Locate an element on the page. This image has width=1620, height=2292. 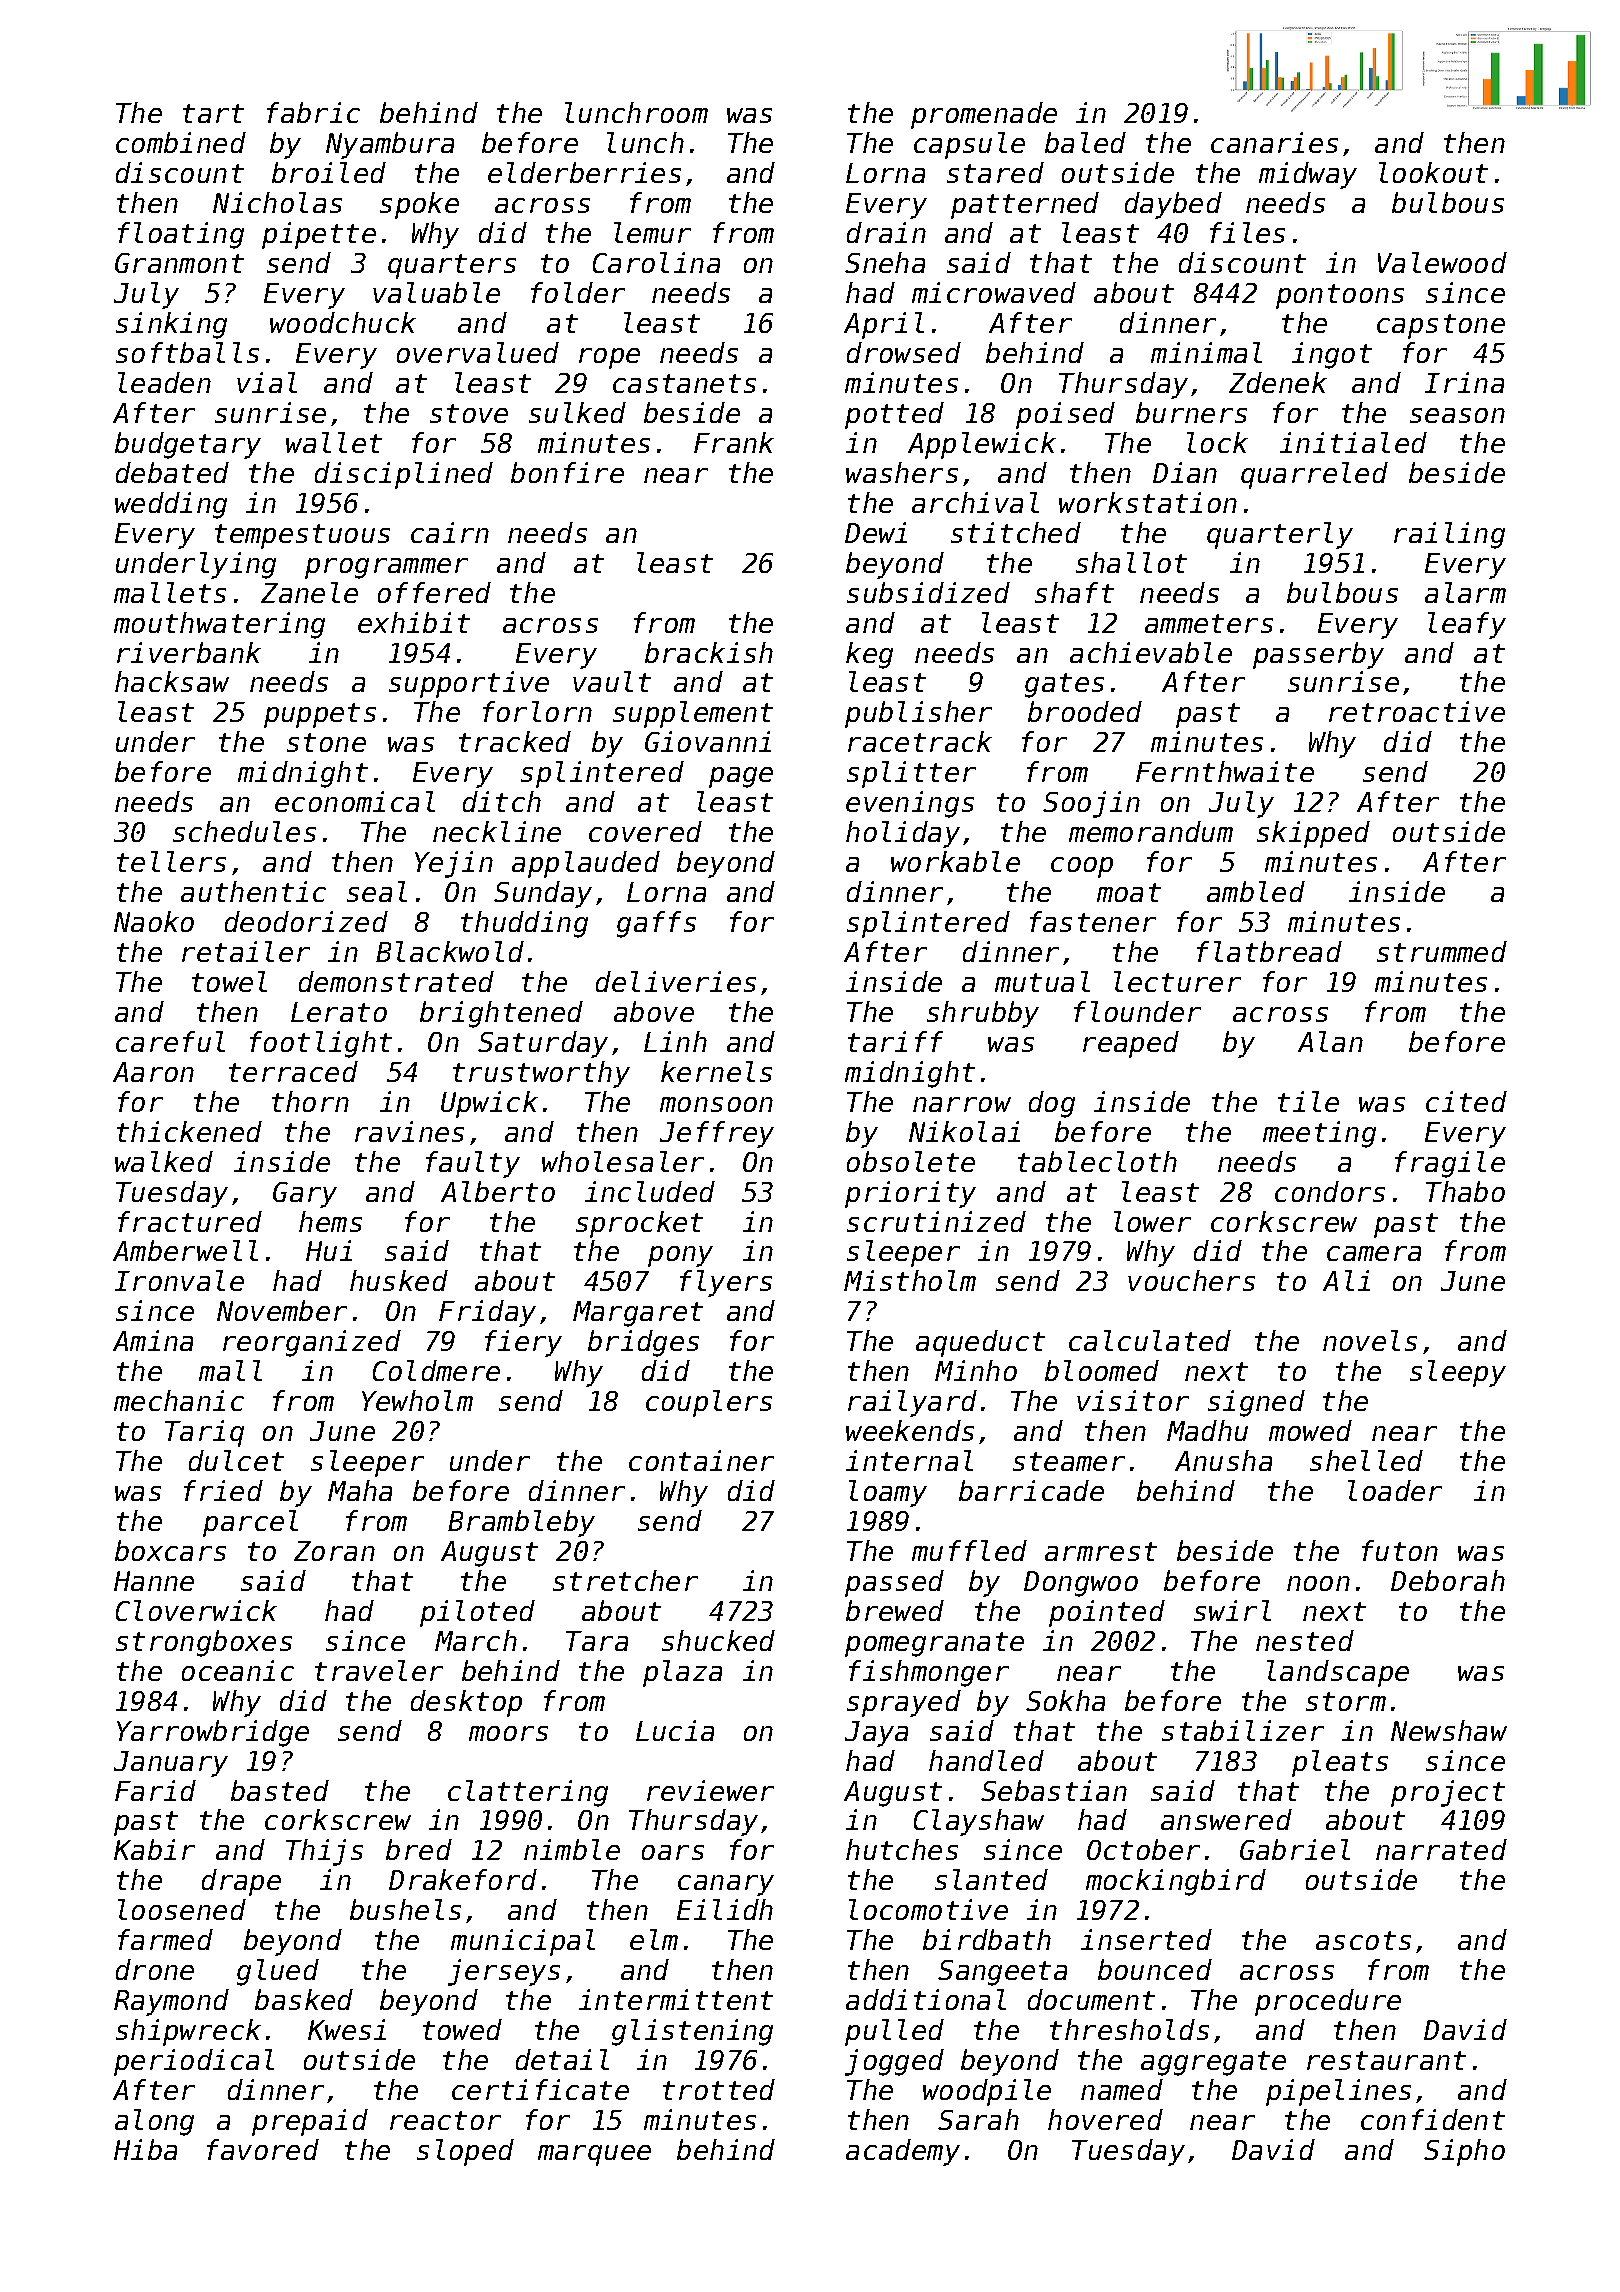
canaries is located at coordinates (1274, 142).
